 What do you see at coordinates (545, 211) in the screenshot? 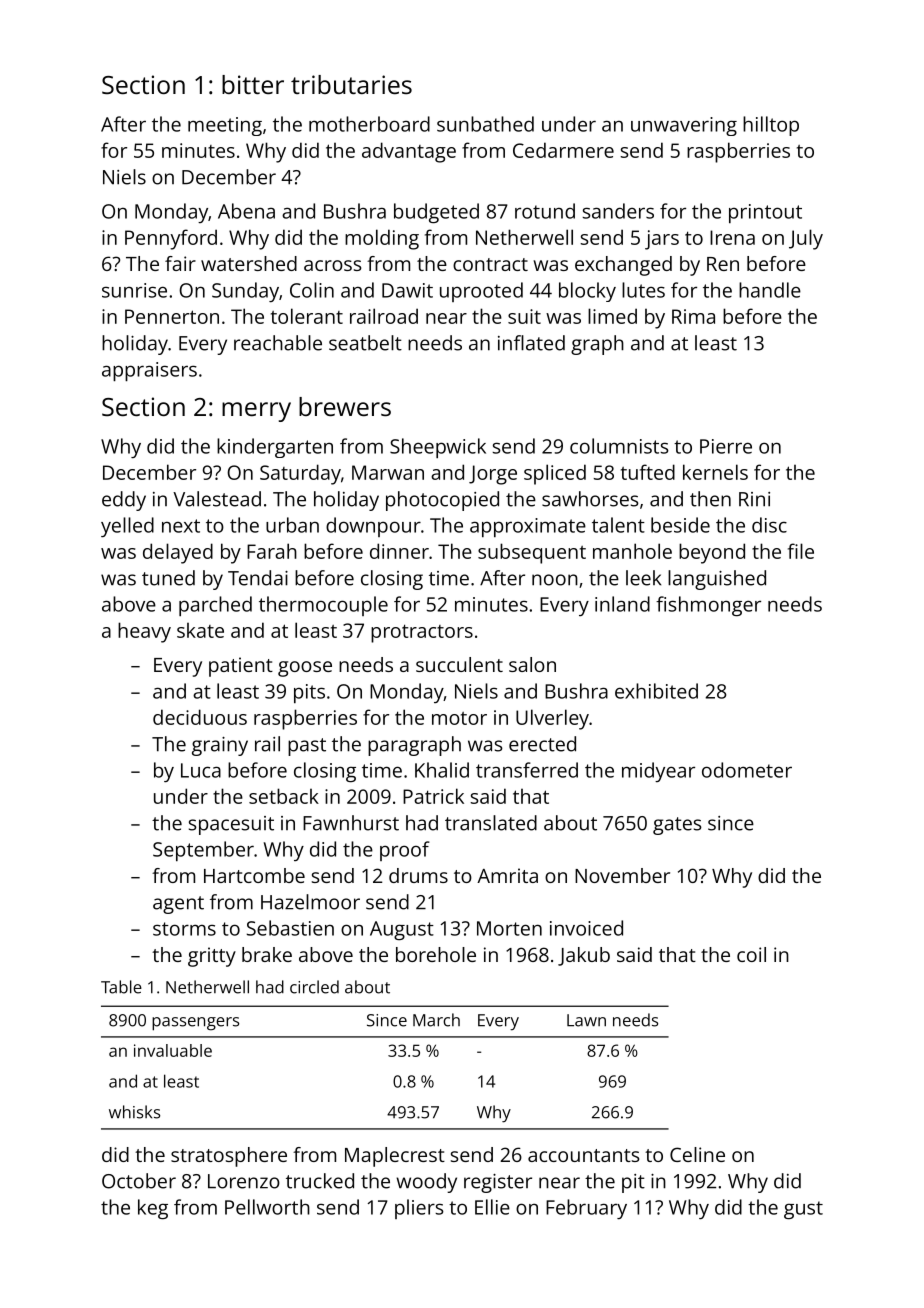
I see `rotund` at bounding box center [545, 211].
